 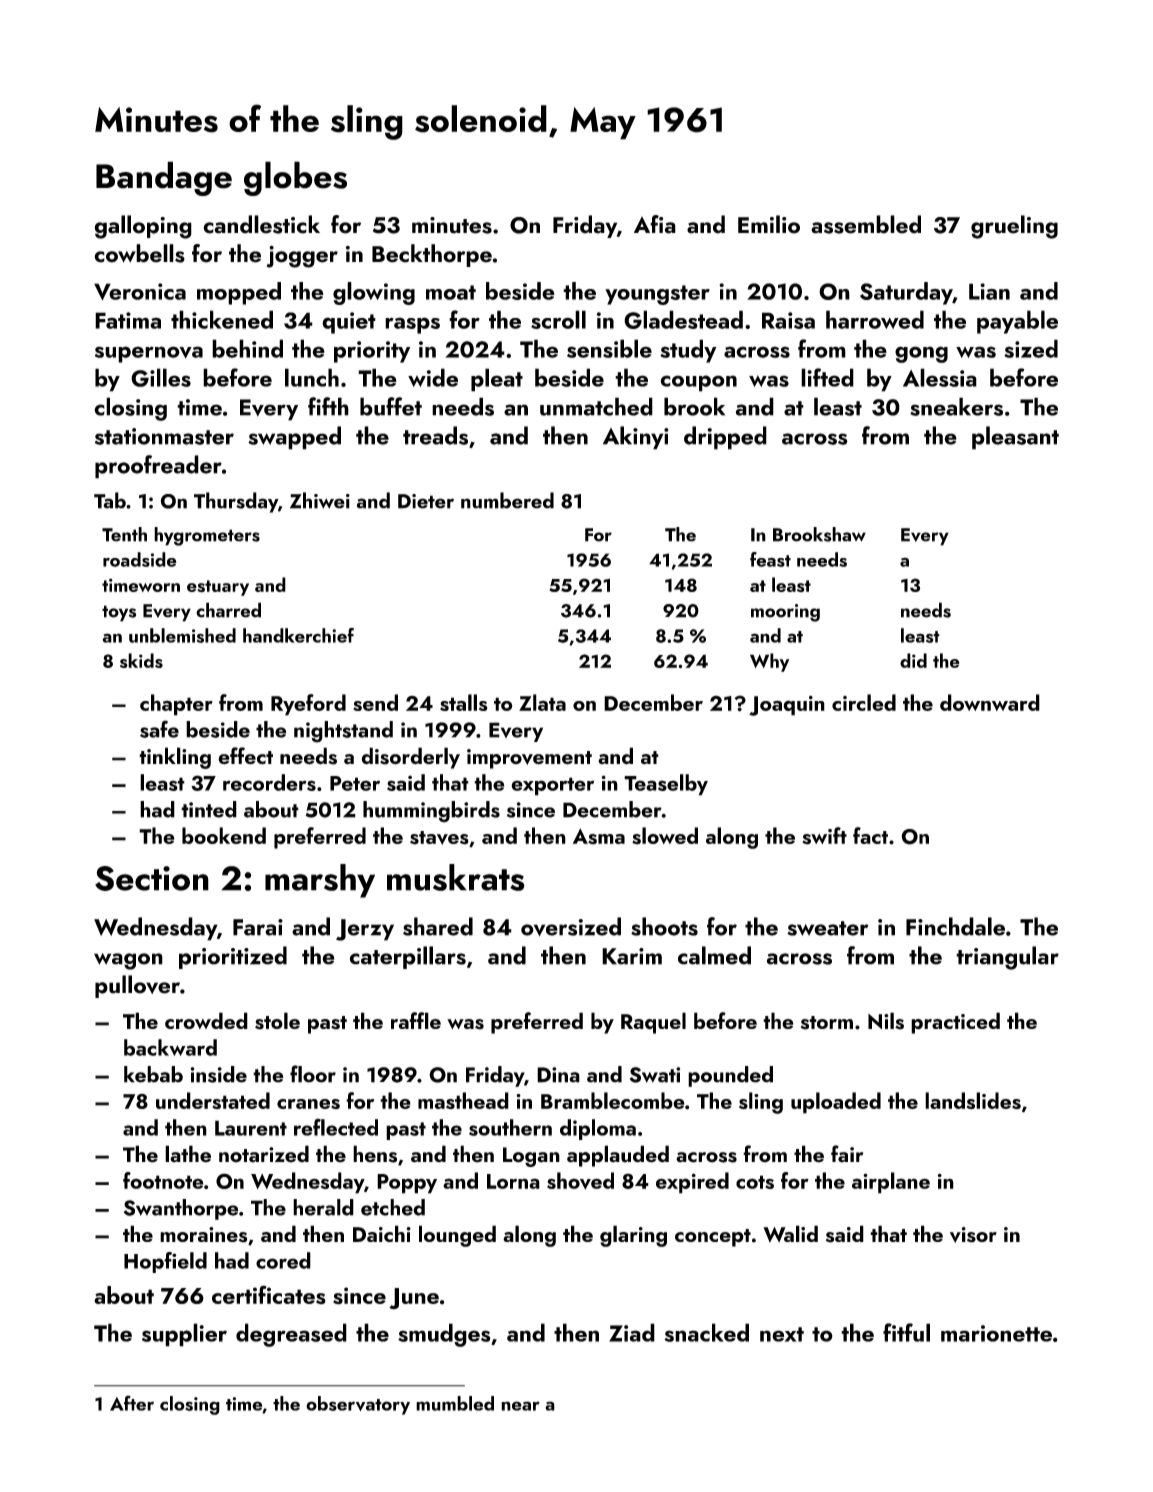 What do you see at coordinates (664, 926) in the screenshot?
I see `shoots` at bounding box center [664, 926].
